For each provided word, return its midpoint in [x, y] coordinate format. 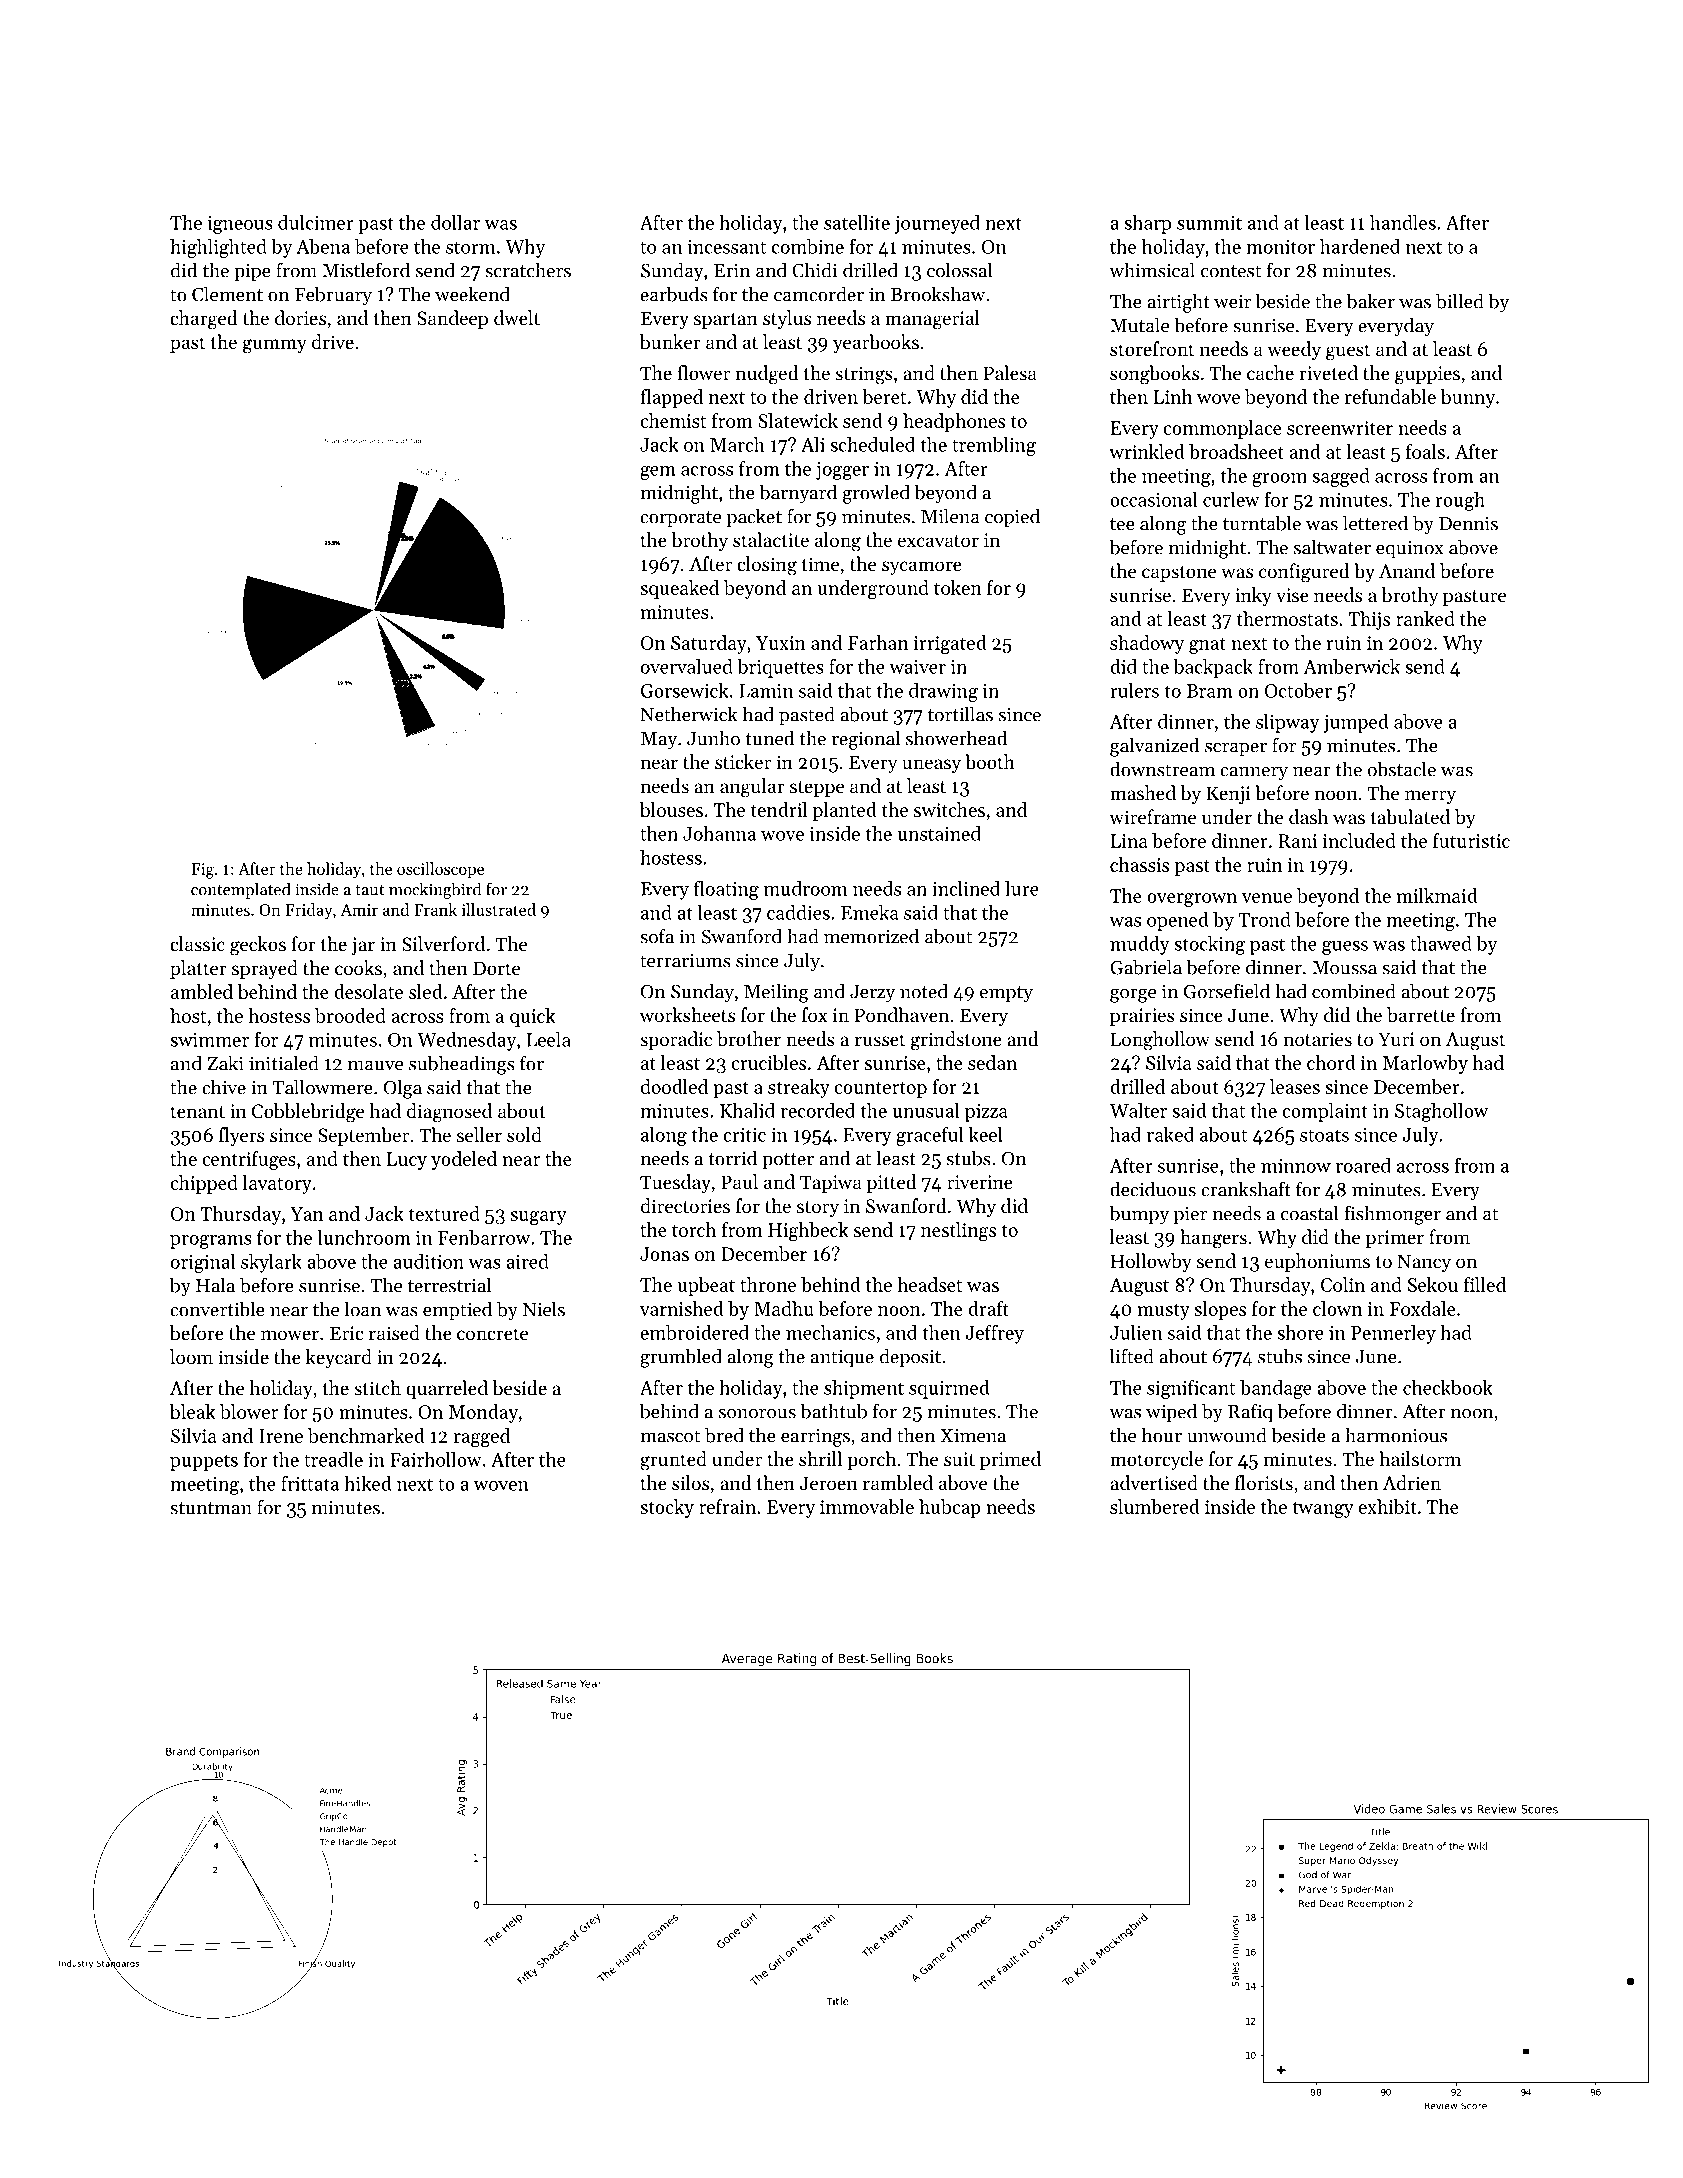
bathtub [834, 1411]
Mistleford [366, 270]
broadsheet [1236, 451]
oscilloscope [440, 870]
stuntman [211, 1508]
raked [1170, 1134]
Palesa [1010, 372]
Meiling [776, 993]
